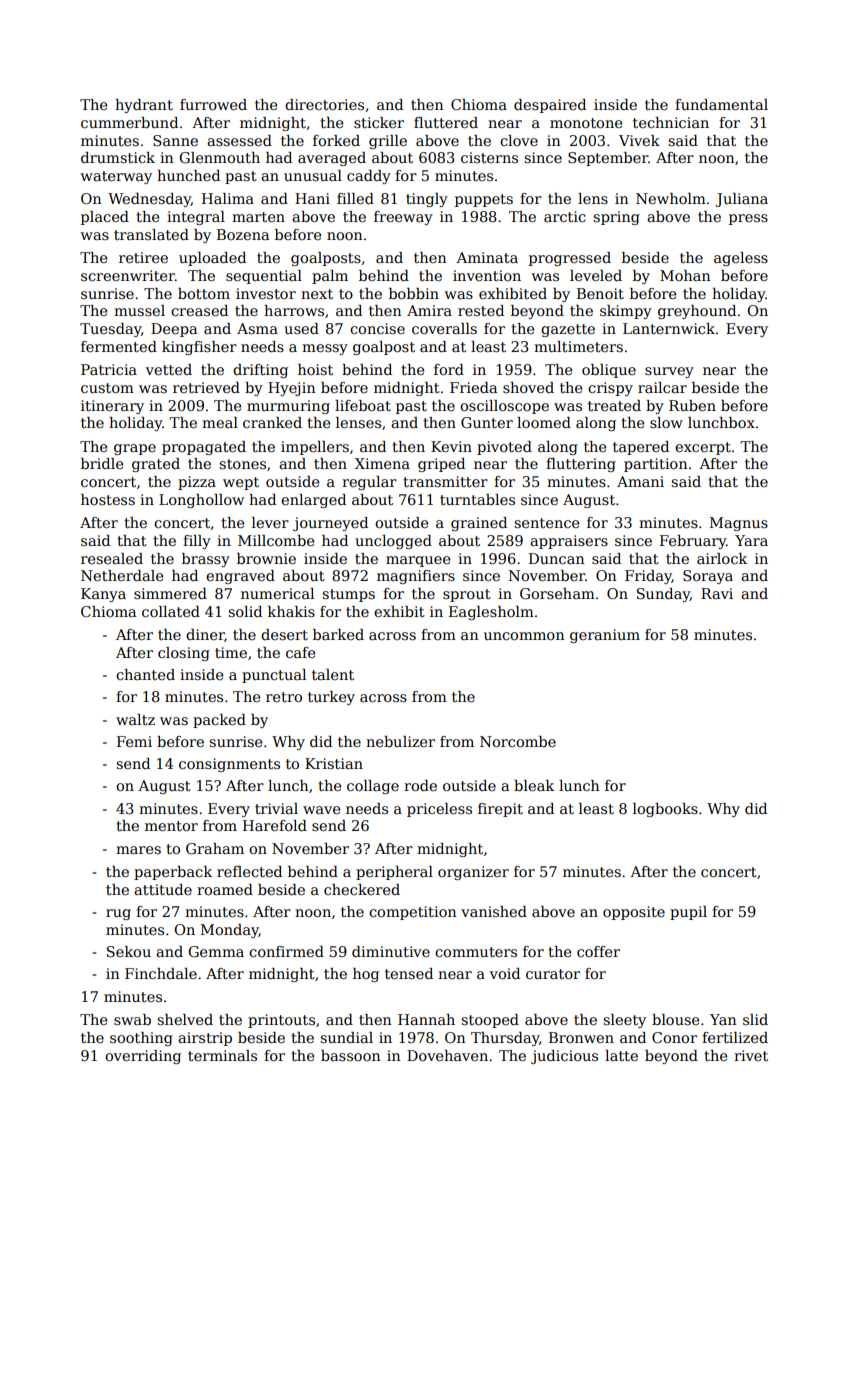 The image size is (849, 1400). Describe the element at coordinates (230, 931) in the document. I see `Monday` at that location.
